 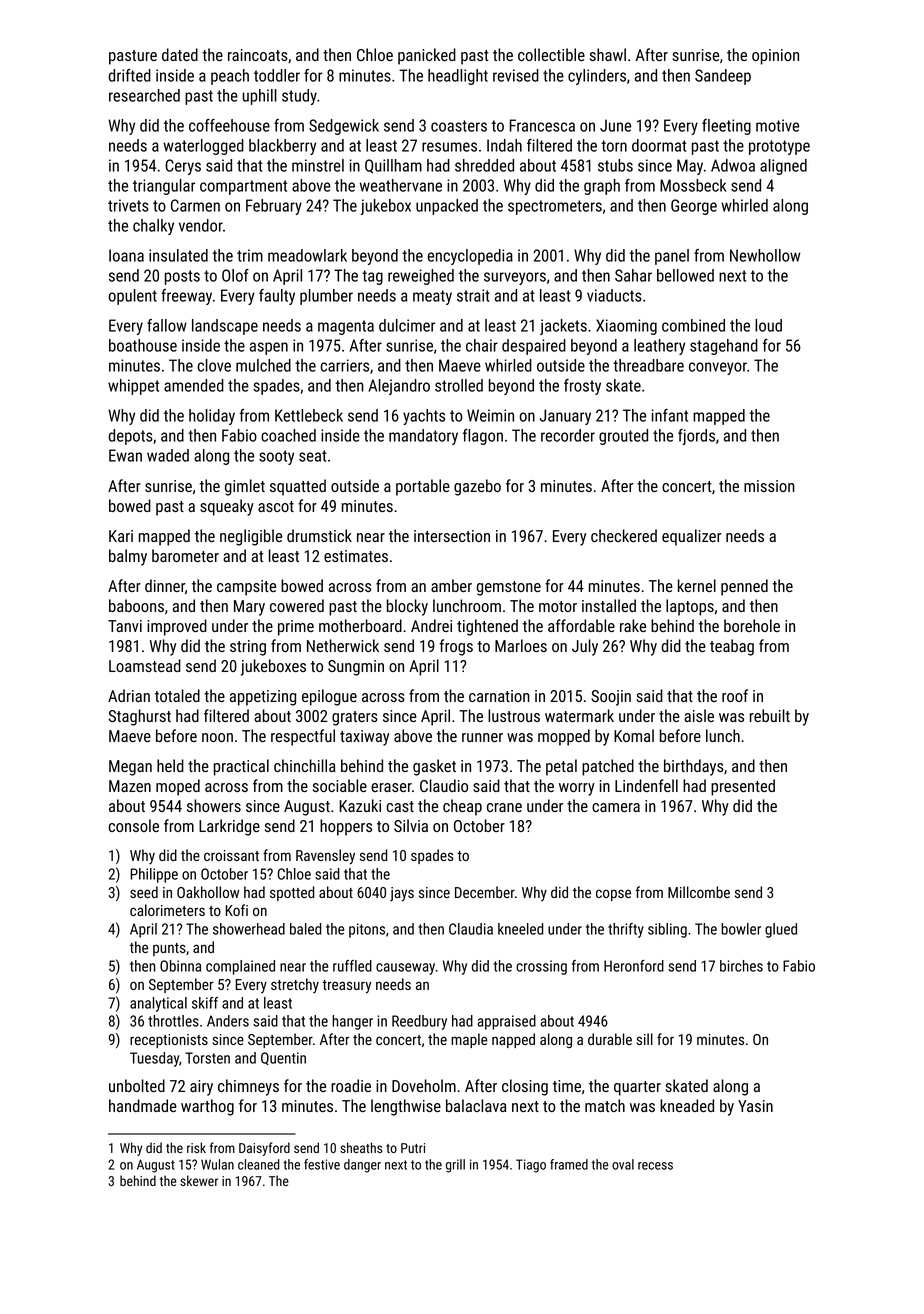 I want to click on handmade, so click(x=143, y=1105).
